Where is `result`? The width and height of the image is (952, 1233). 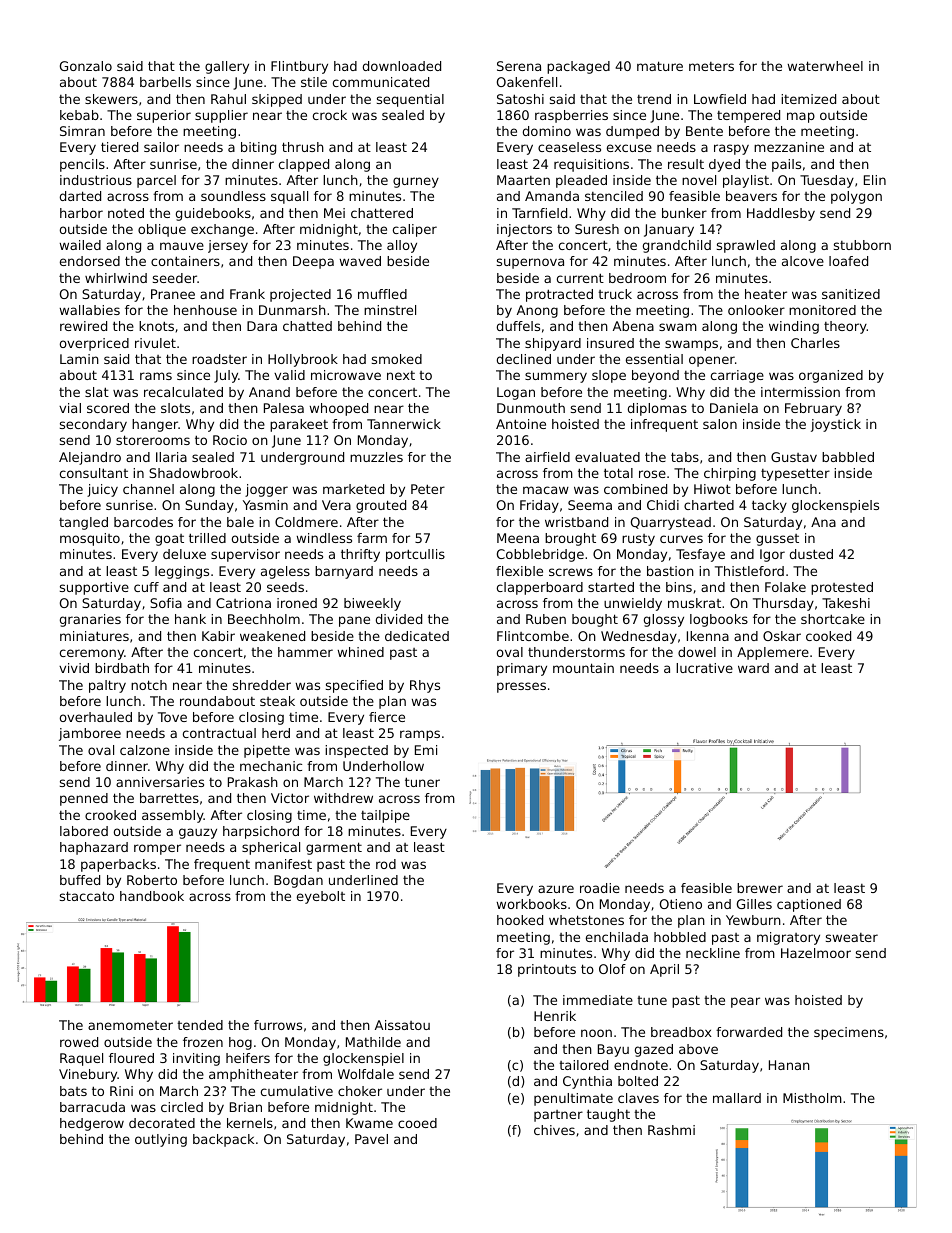 result is located at coordinates (686, 164).
